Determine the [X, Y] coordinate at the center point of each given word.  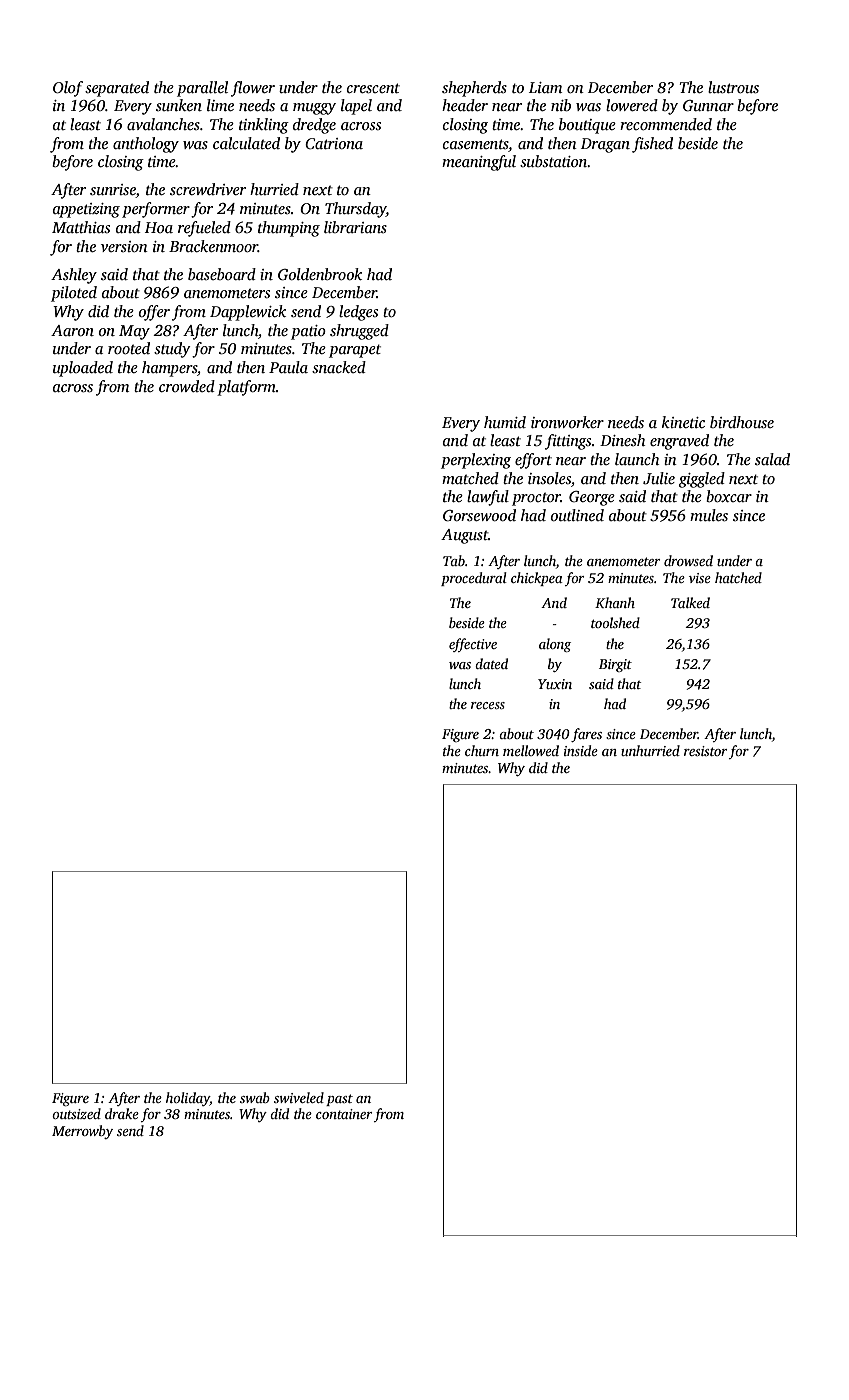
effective [473, 645]
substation [553, 161]
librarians [355, 227]
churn [482, 750]
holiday [188, 1099]
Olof [68, 89]
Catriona [334, 143]
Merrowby [82, 1132]
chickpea [537, 579]
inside [581, 750]
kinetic [683, 422]
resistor [705, 751]
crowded [187, 386]
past [339, 1100]
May [134, 332]
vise [700, 578]
